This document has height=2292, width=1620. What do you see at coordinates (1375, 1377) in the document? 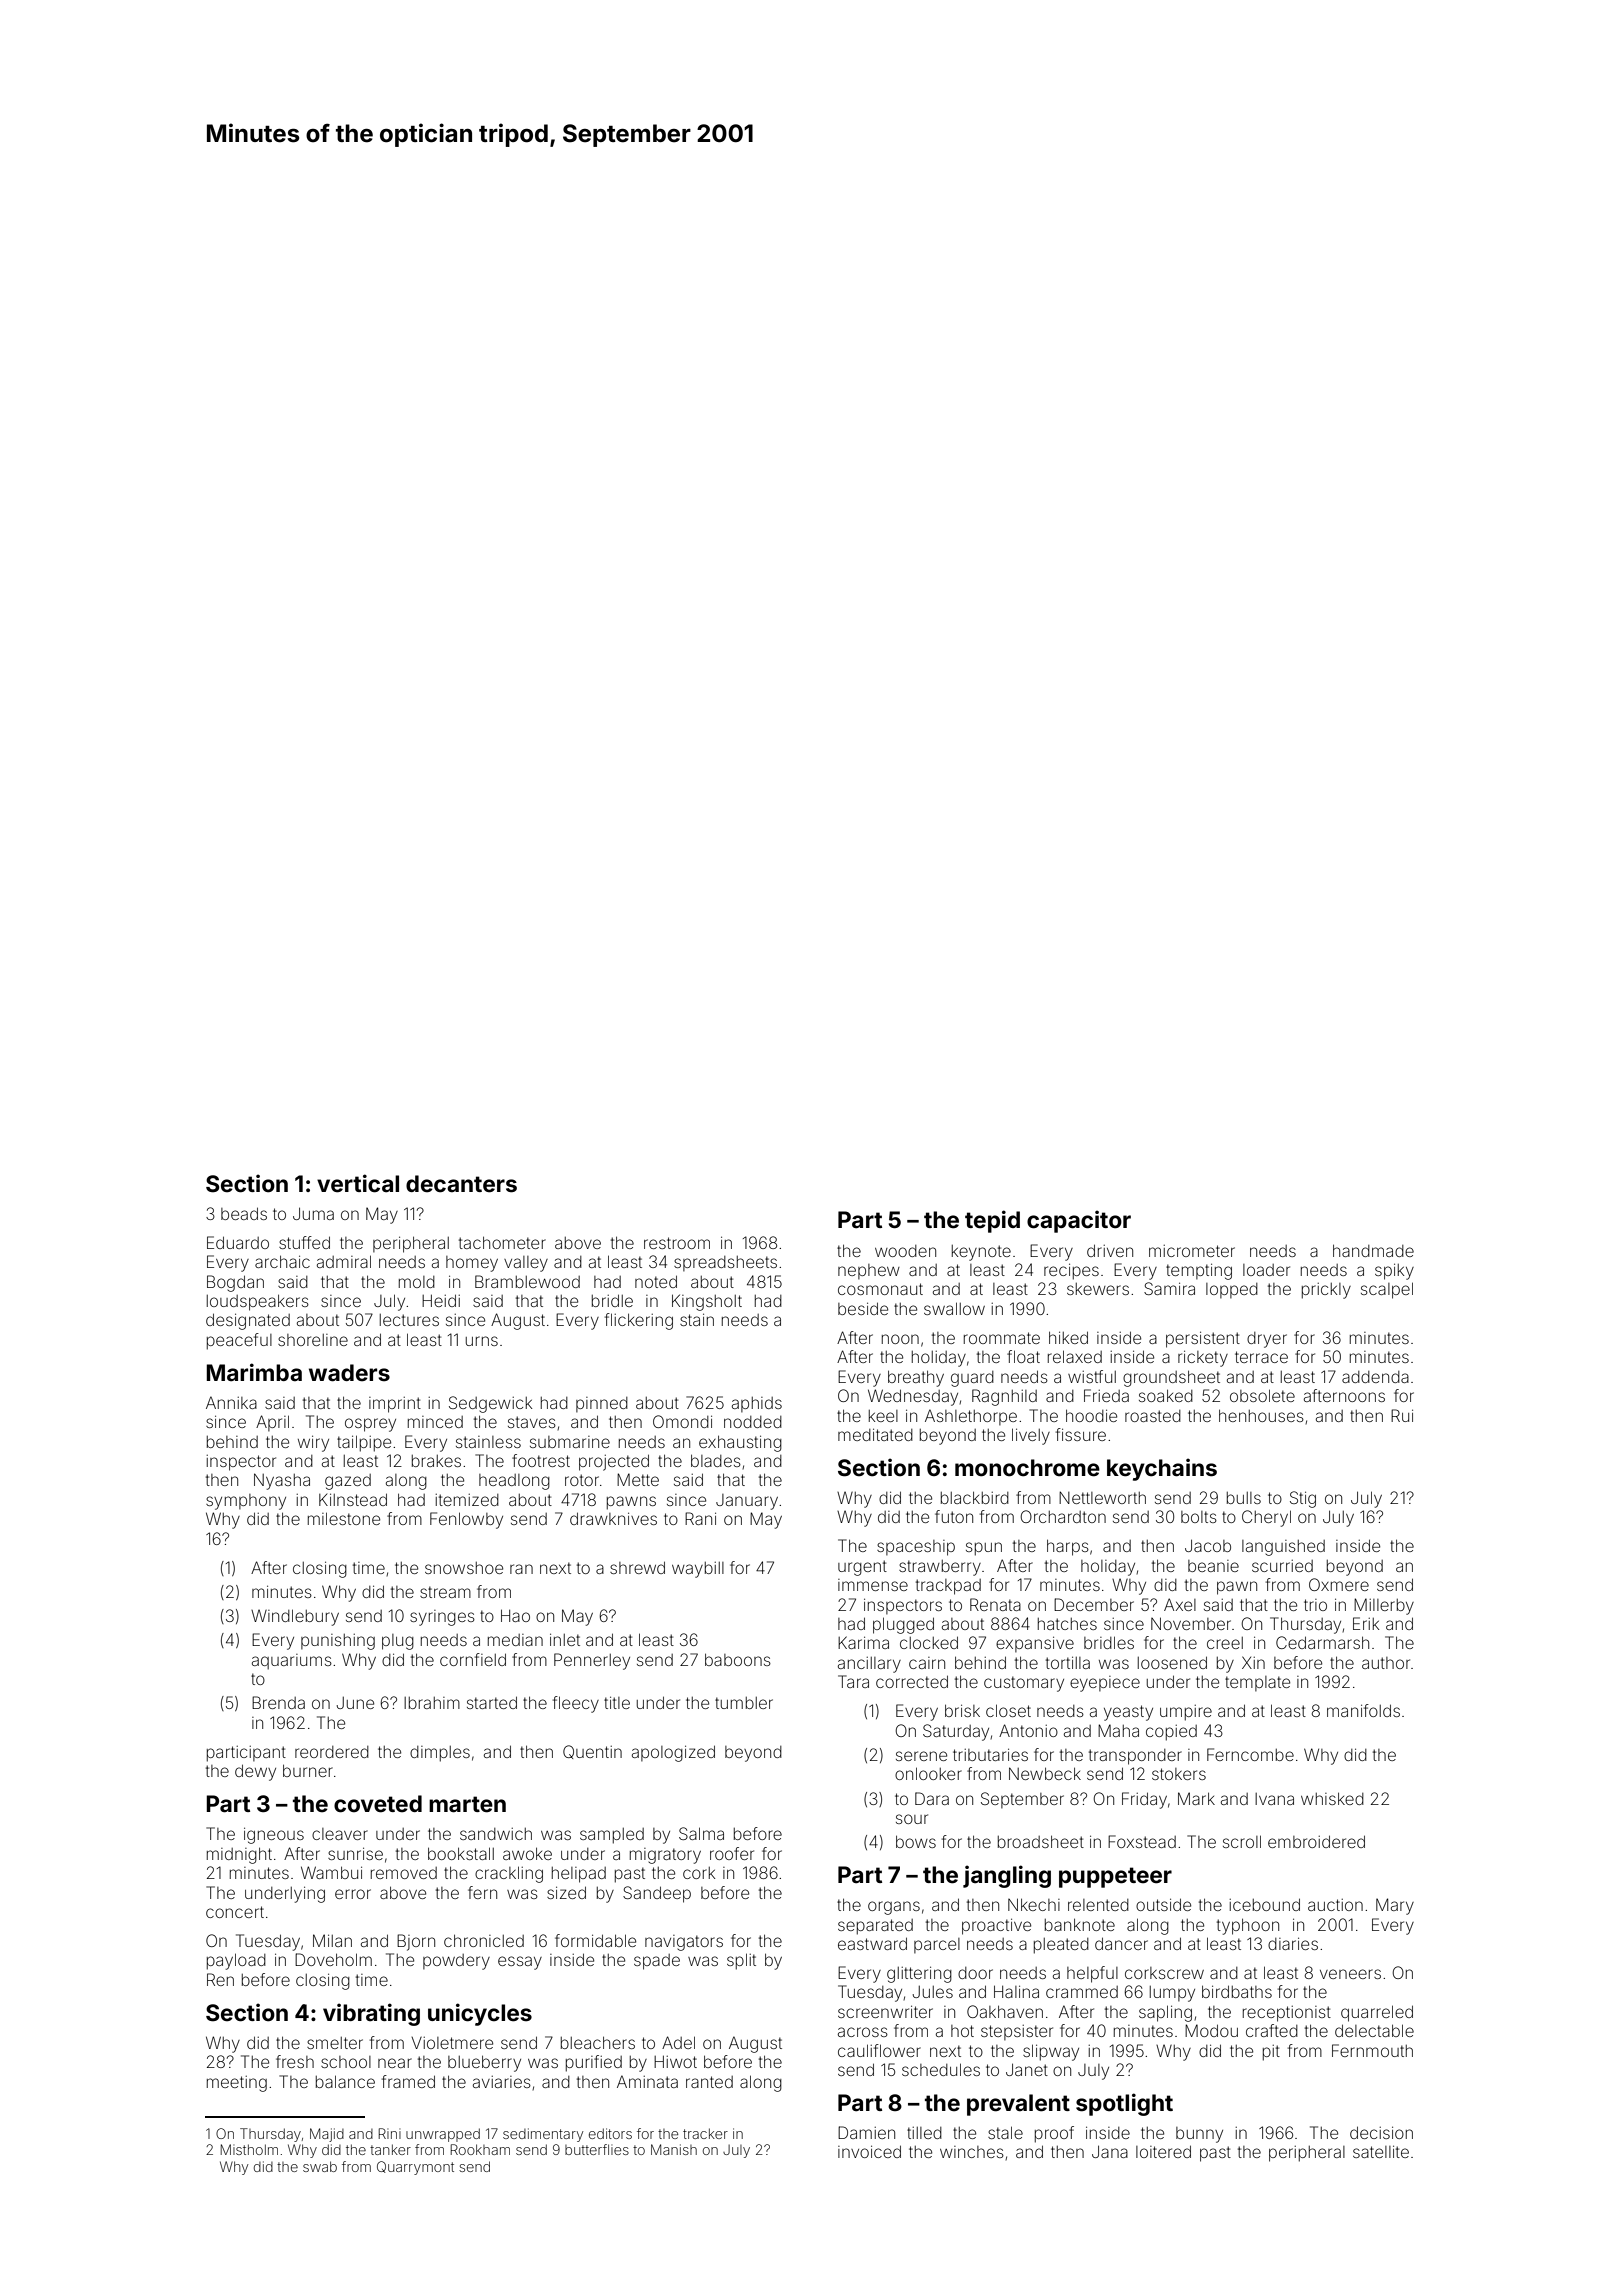
I see `addenda` at bounding box center [1375, 1377].
